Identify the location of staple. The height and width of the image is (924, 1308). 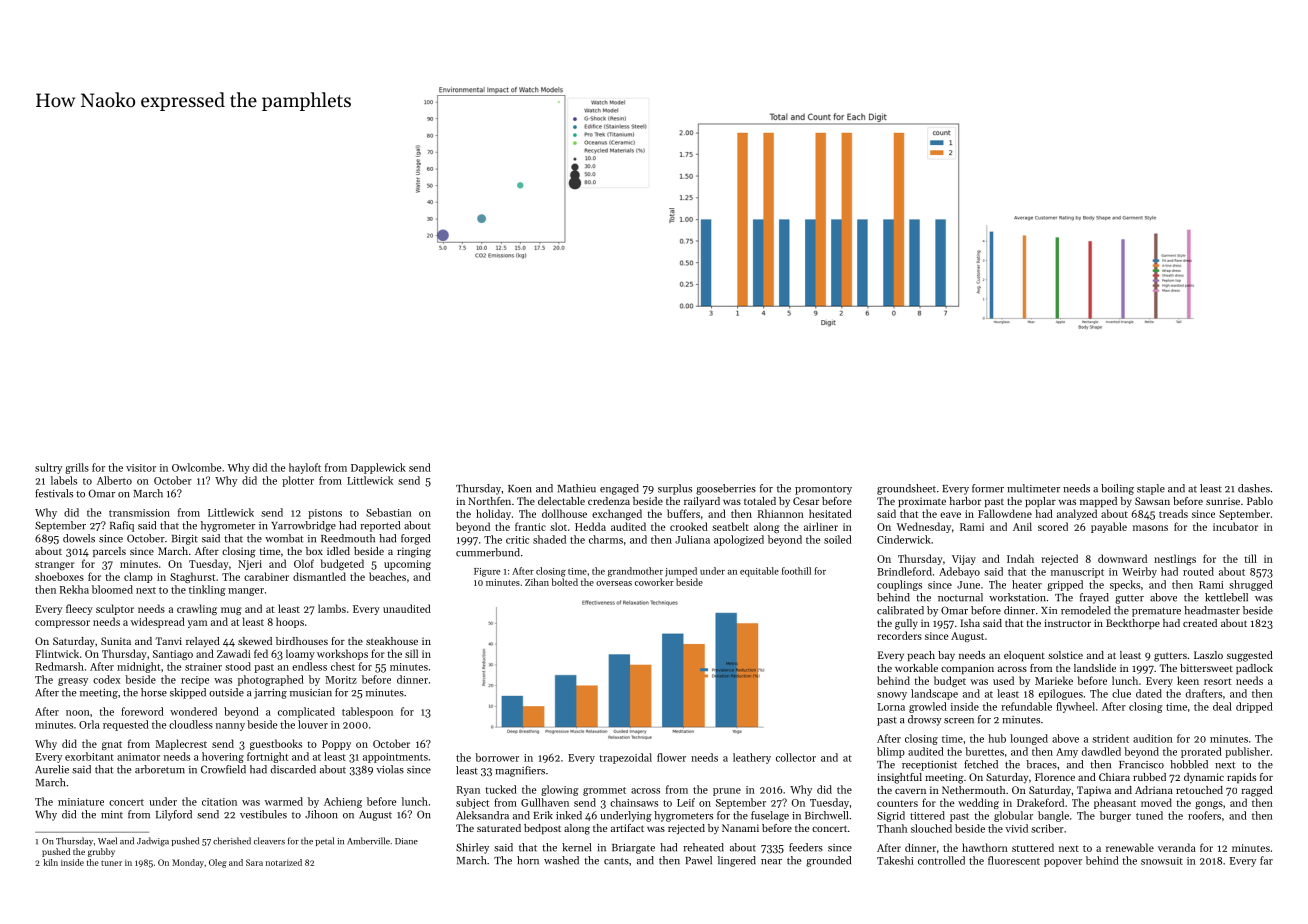
(1151, 489).
